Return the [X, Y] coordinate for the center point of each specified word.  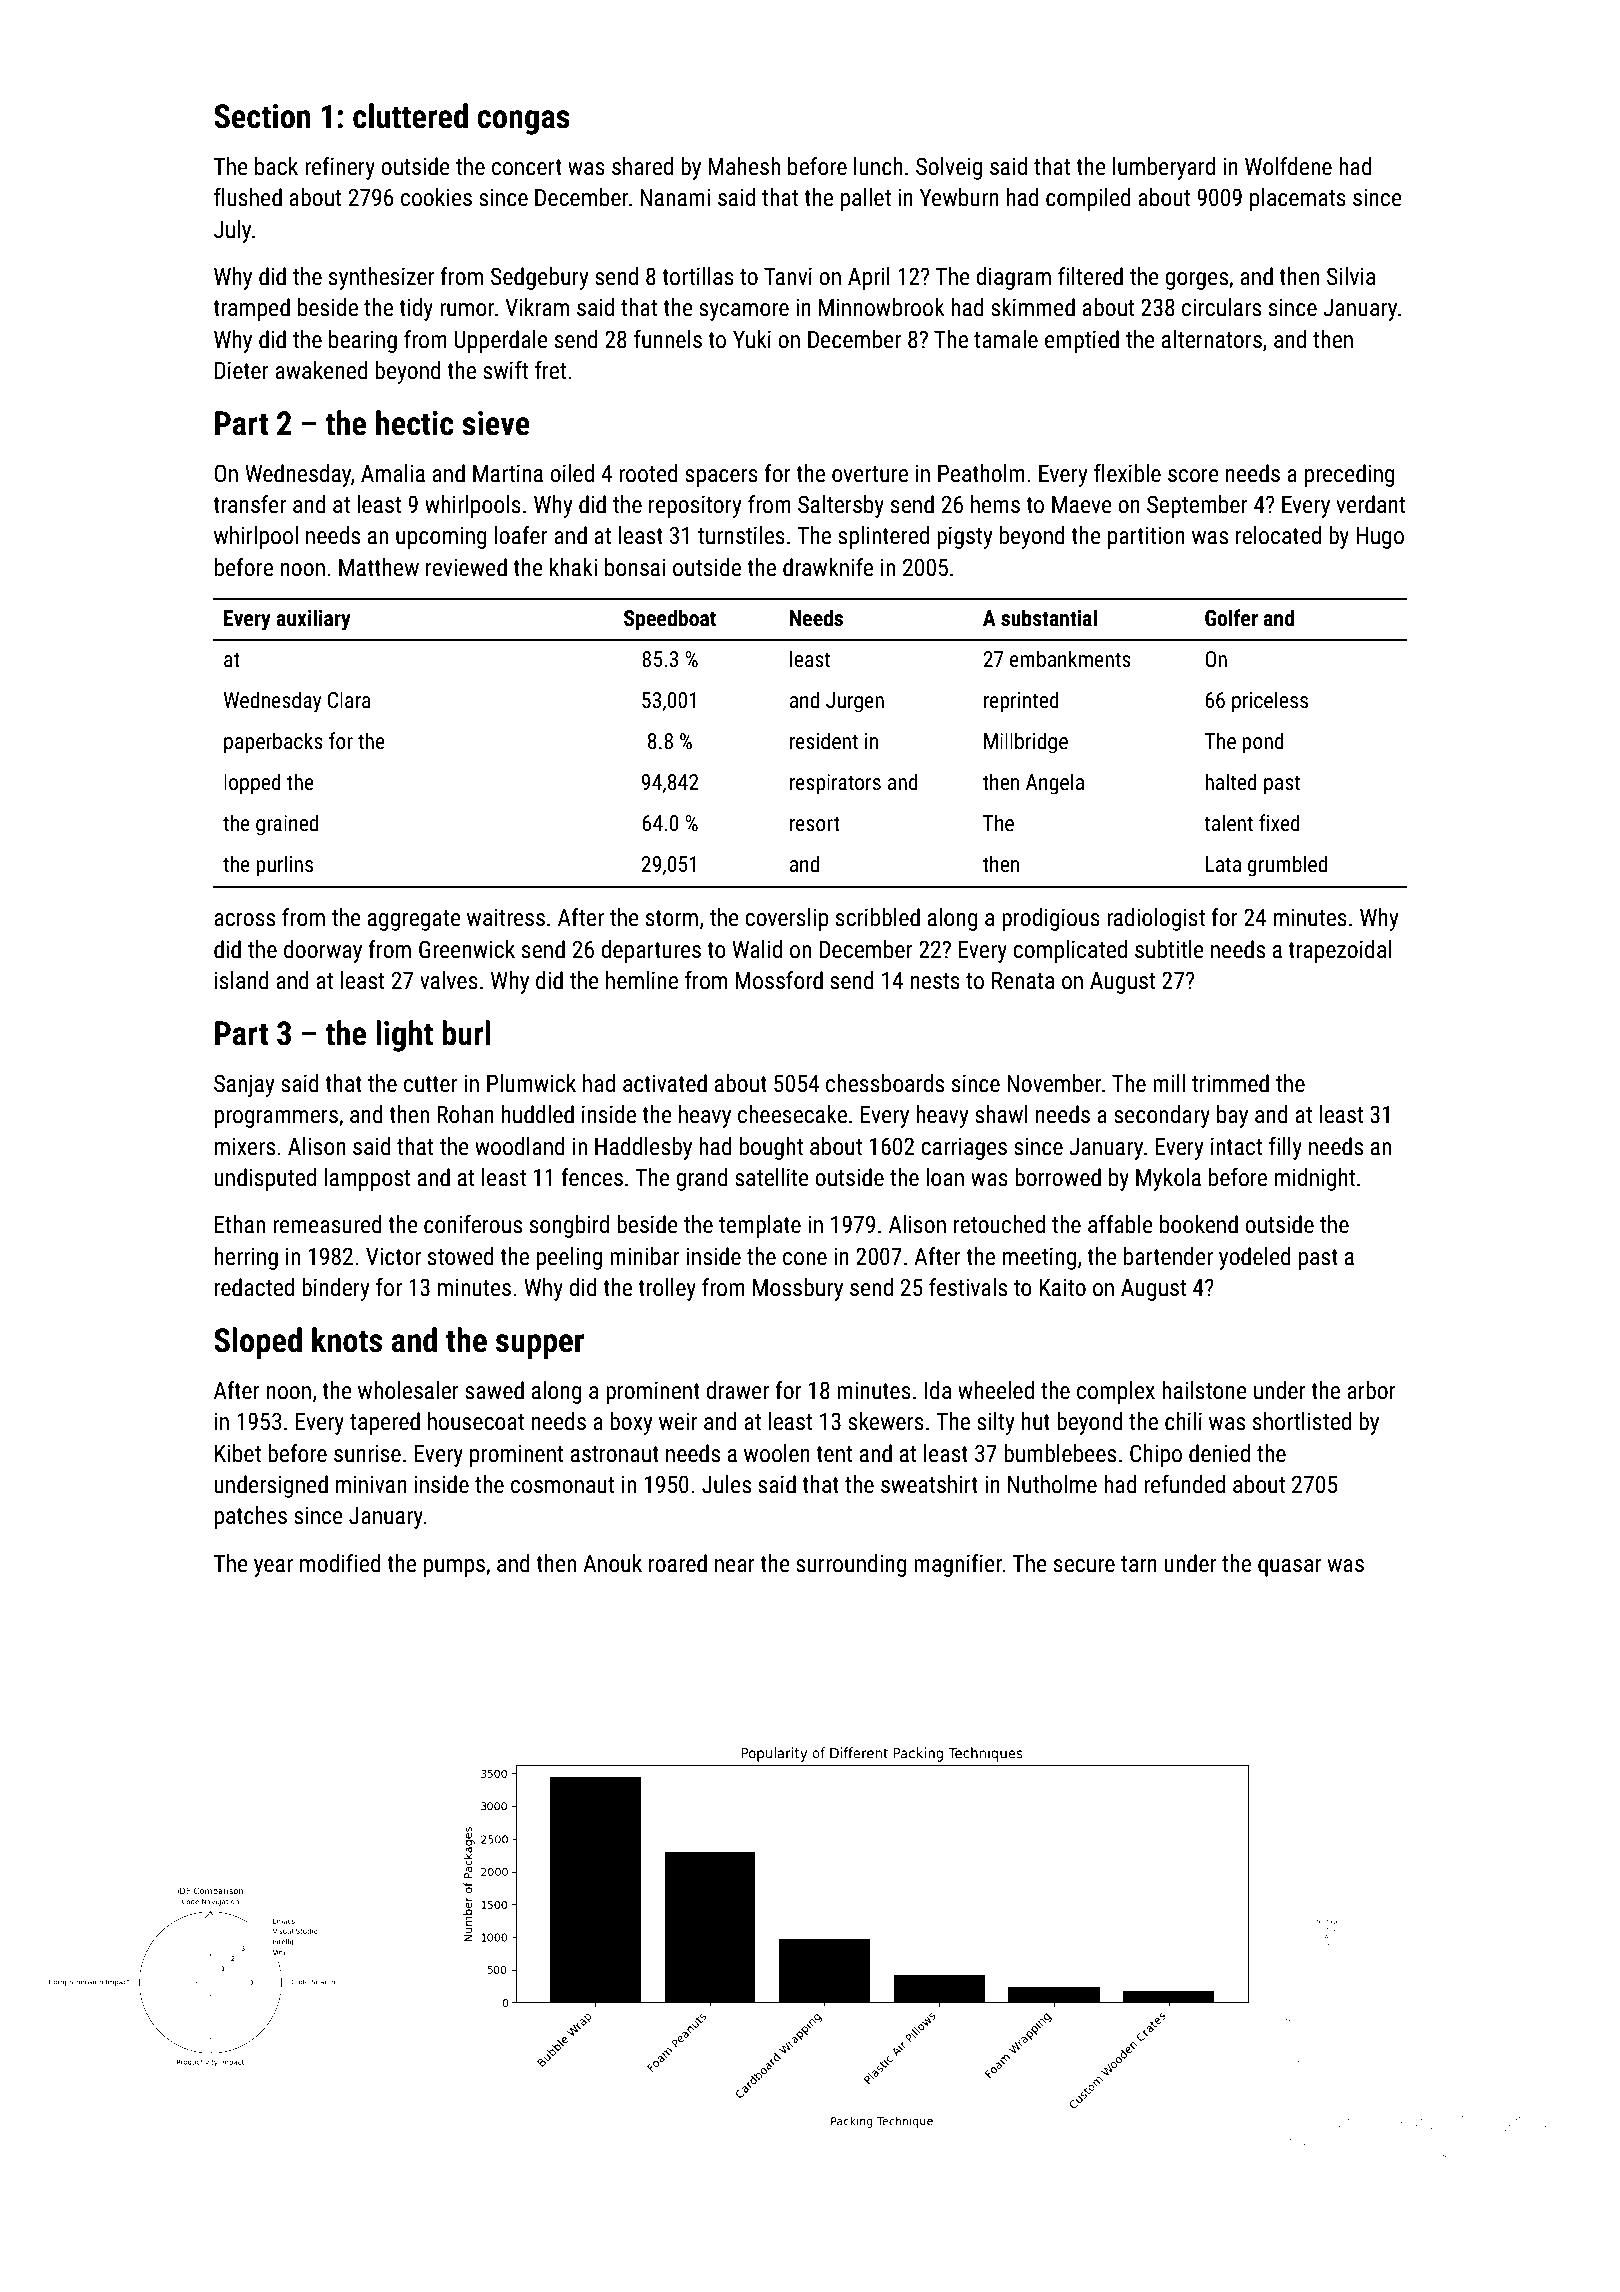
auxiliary [313, 620]
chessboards [885, 1083]
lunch [878, 166]
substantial [1049, 618]
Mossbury [798, 1289]
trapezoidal [1339, 951]
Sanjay [244, 1085]
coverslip [787, 919]
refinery [340, 168]
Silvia [1351, 276]
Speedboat [670, 620]
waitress [506, 918]
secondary [1162, 1116]
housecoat [476, 1421]
